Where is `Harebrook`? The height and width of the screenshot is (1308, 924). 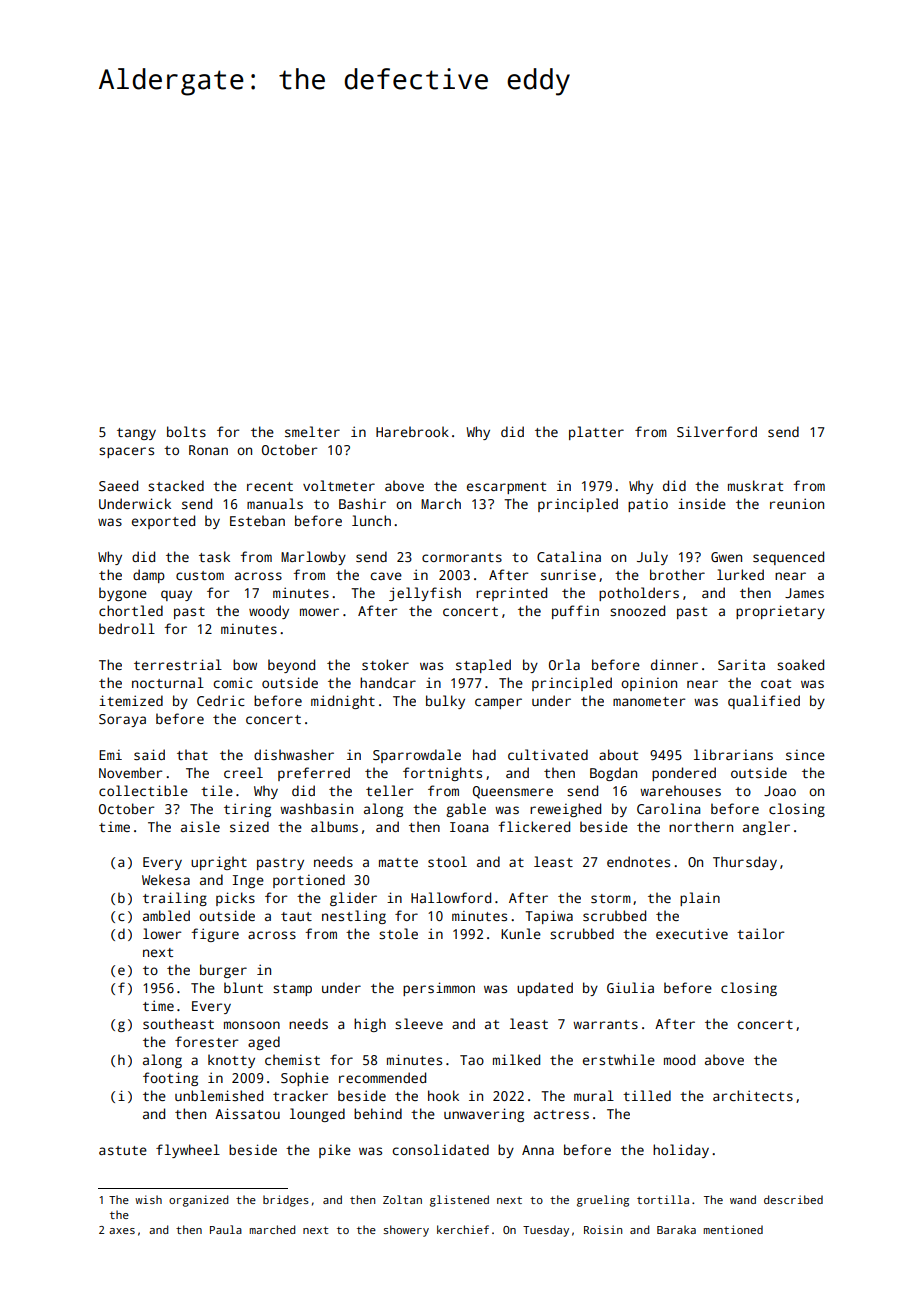 Harebrook is located at coordinates (412, 431).
